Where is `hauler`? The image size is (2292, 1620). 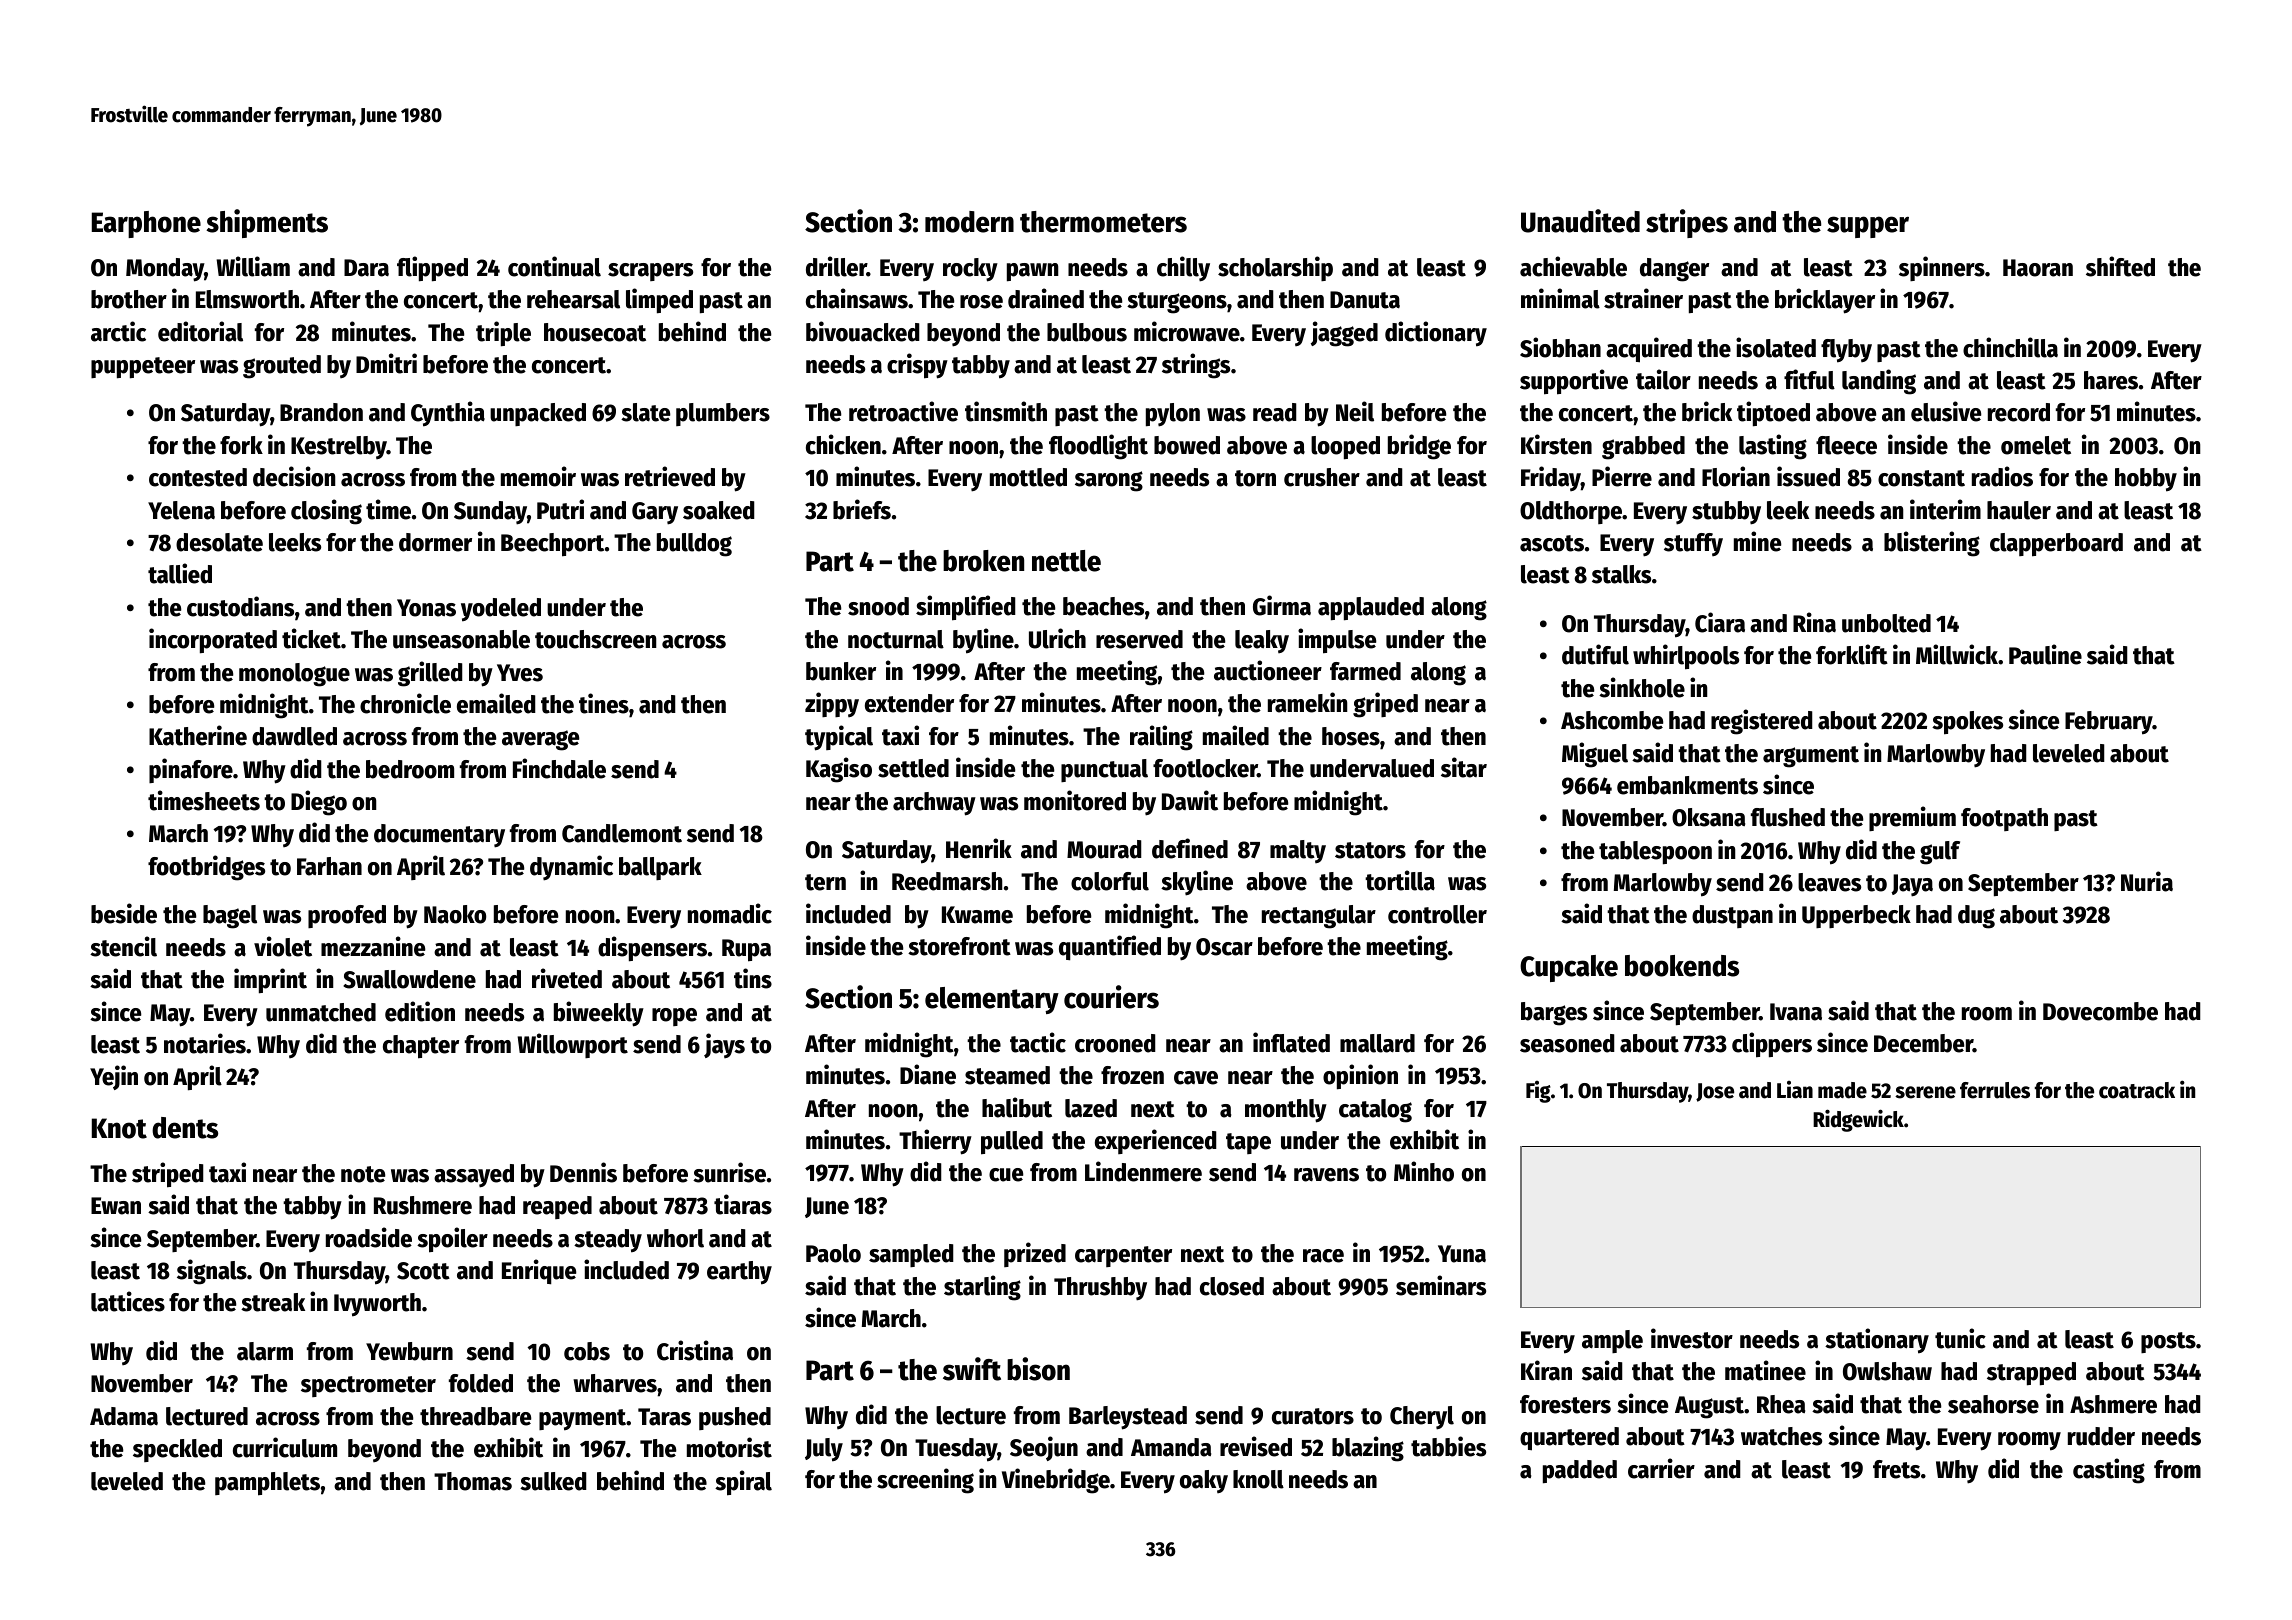
hauler is located at coordinates (2019, 510).
